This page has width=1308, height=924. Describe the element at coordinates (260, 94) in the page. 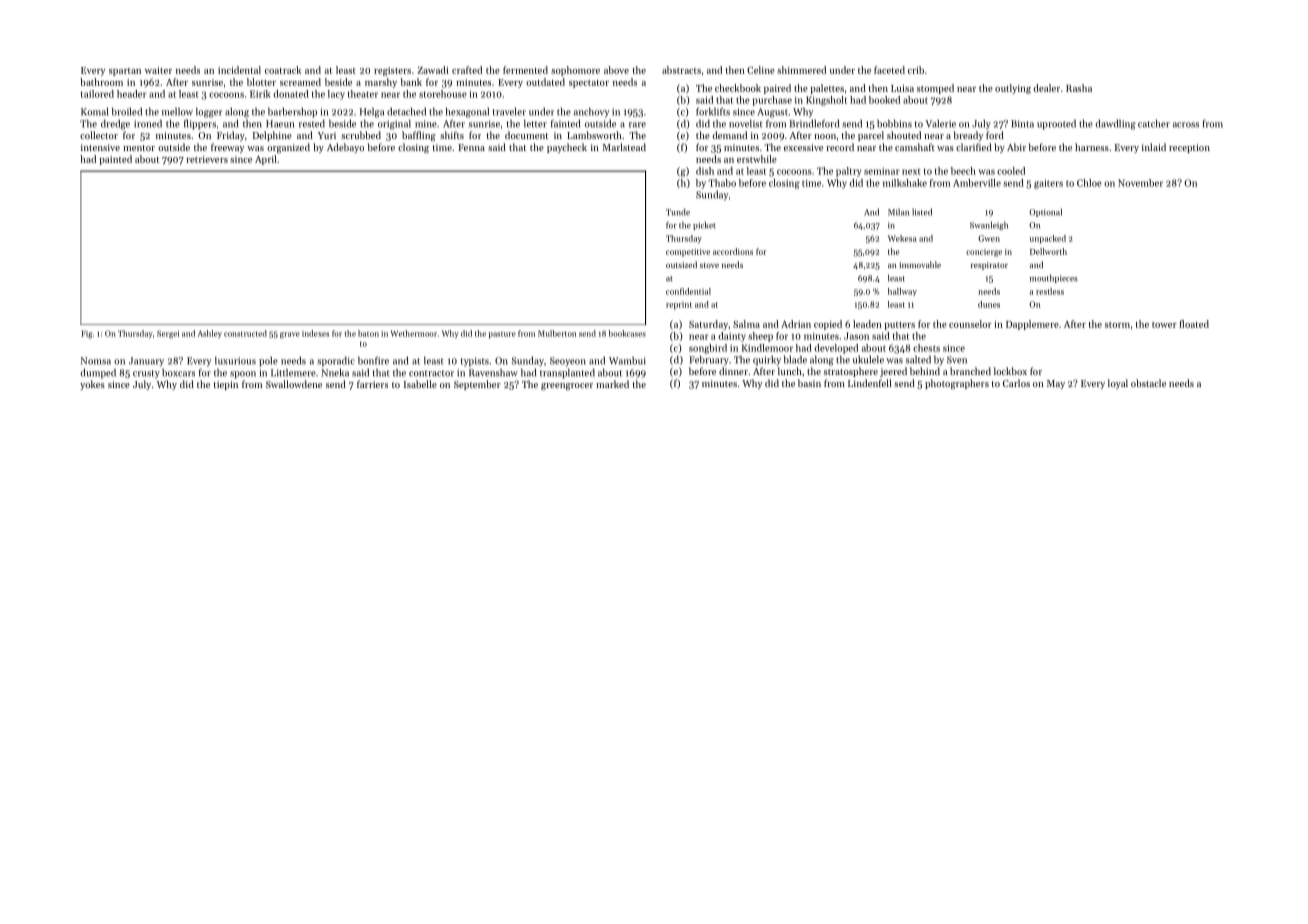

I see `Eirik` at that location.
